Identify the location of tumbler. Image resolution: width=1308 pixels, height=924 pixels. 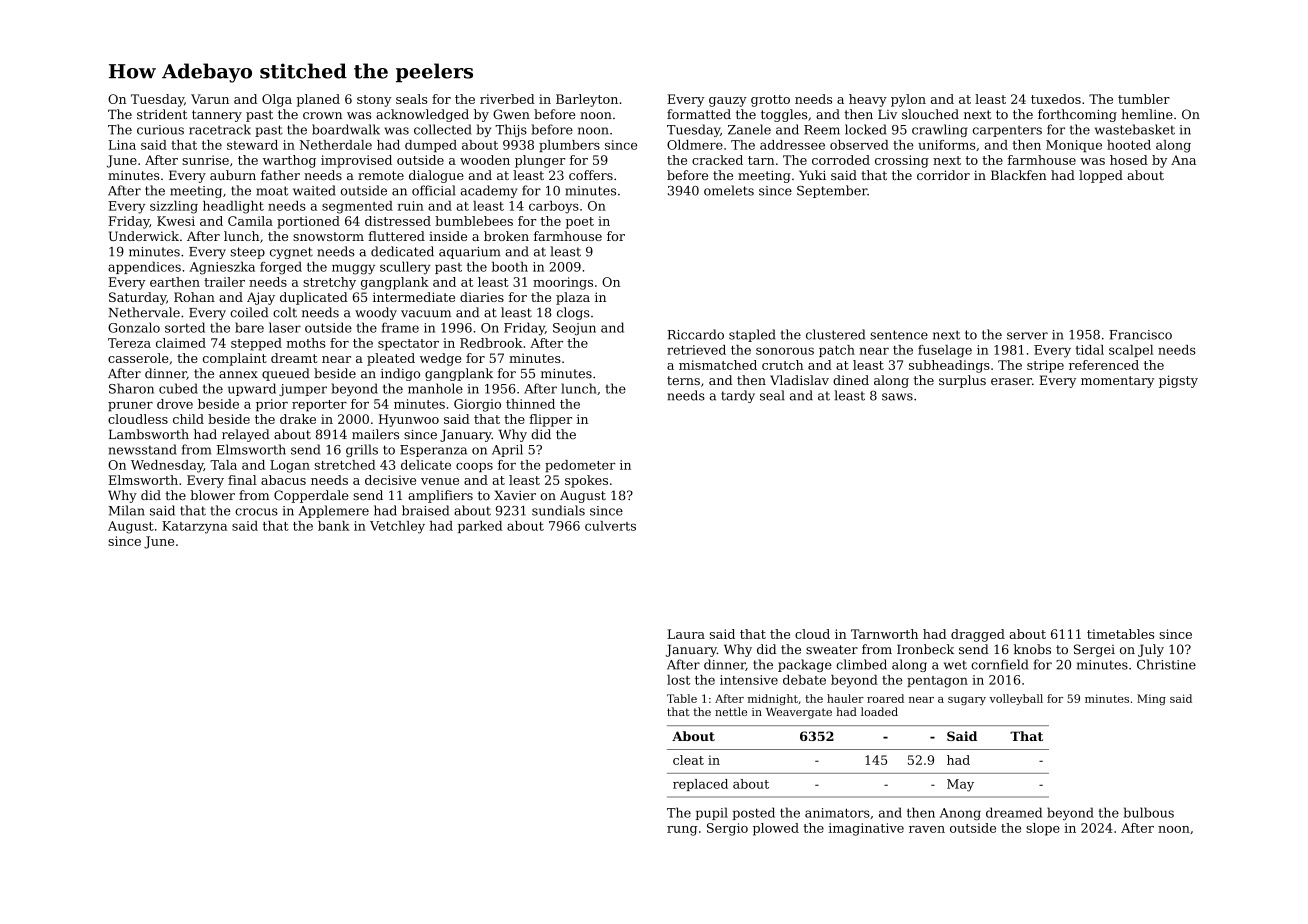
(1144, 99).
